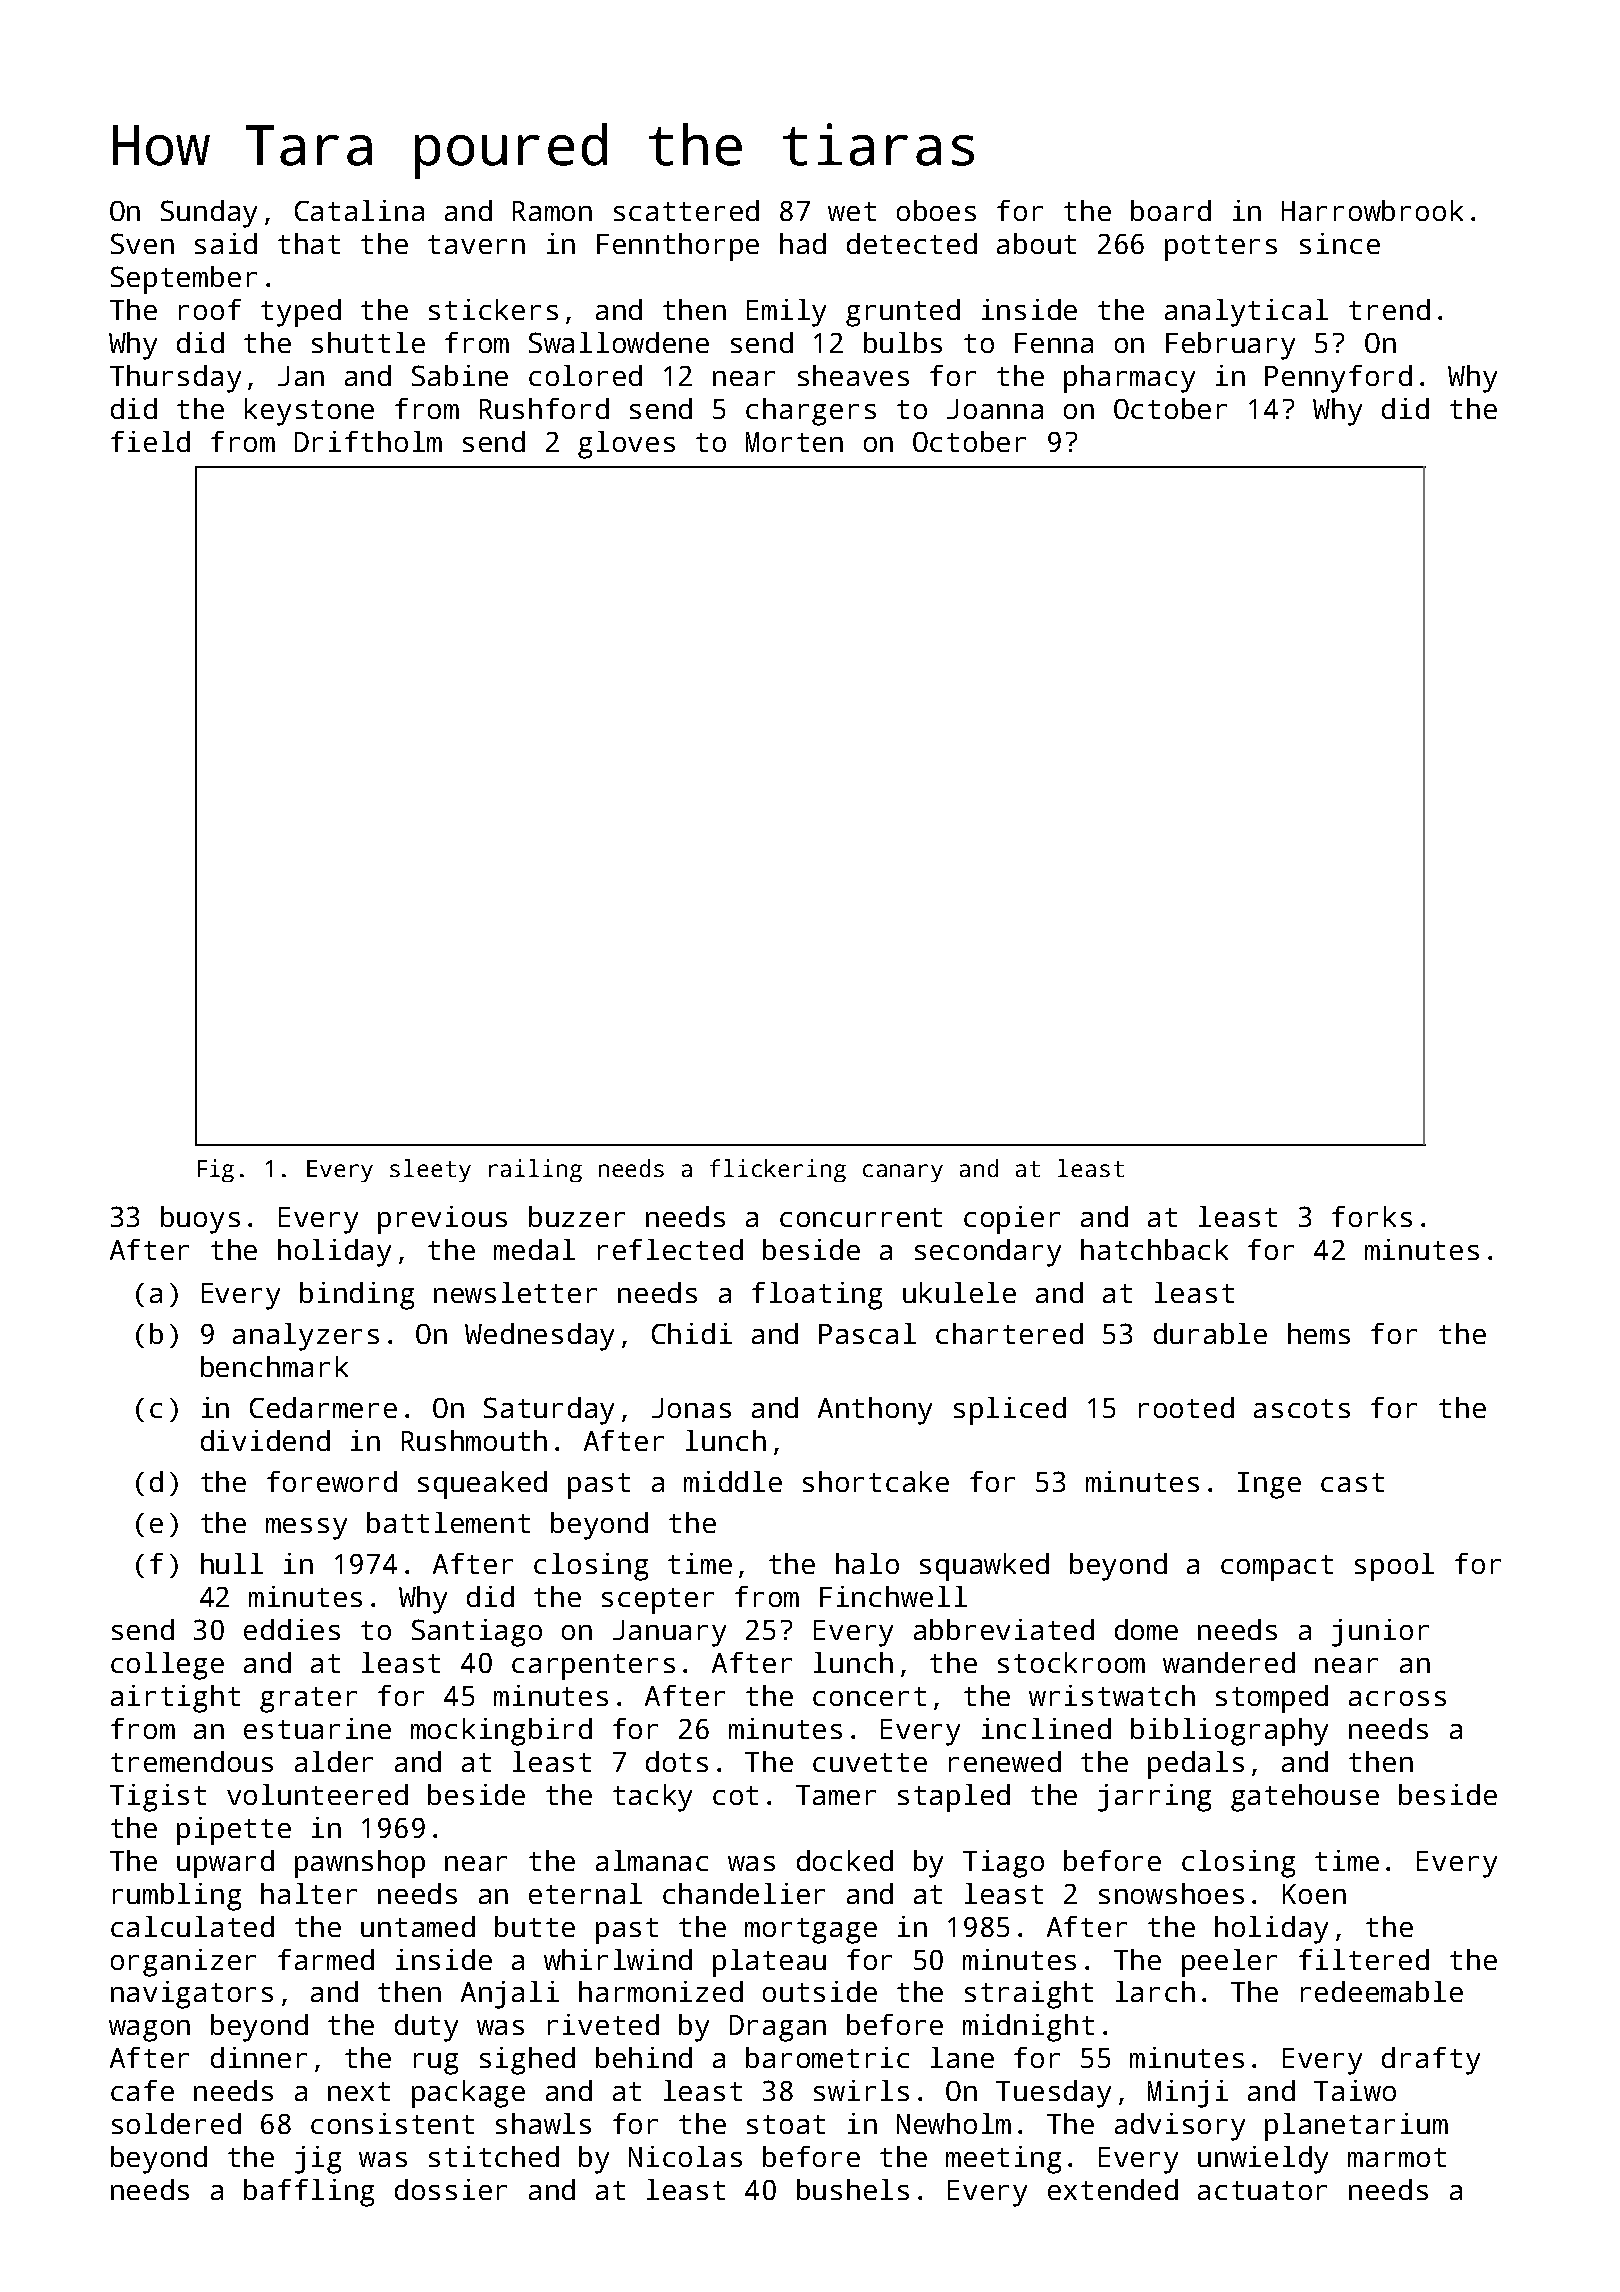 The image size is (1620, 2292). I want to click on Anthony, so click(875, 1411).
